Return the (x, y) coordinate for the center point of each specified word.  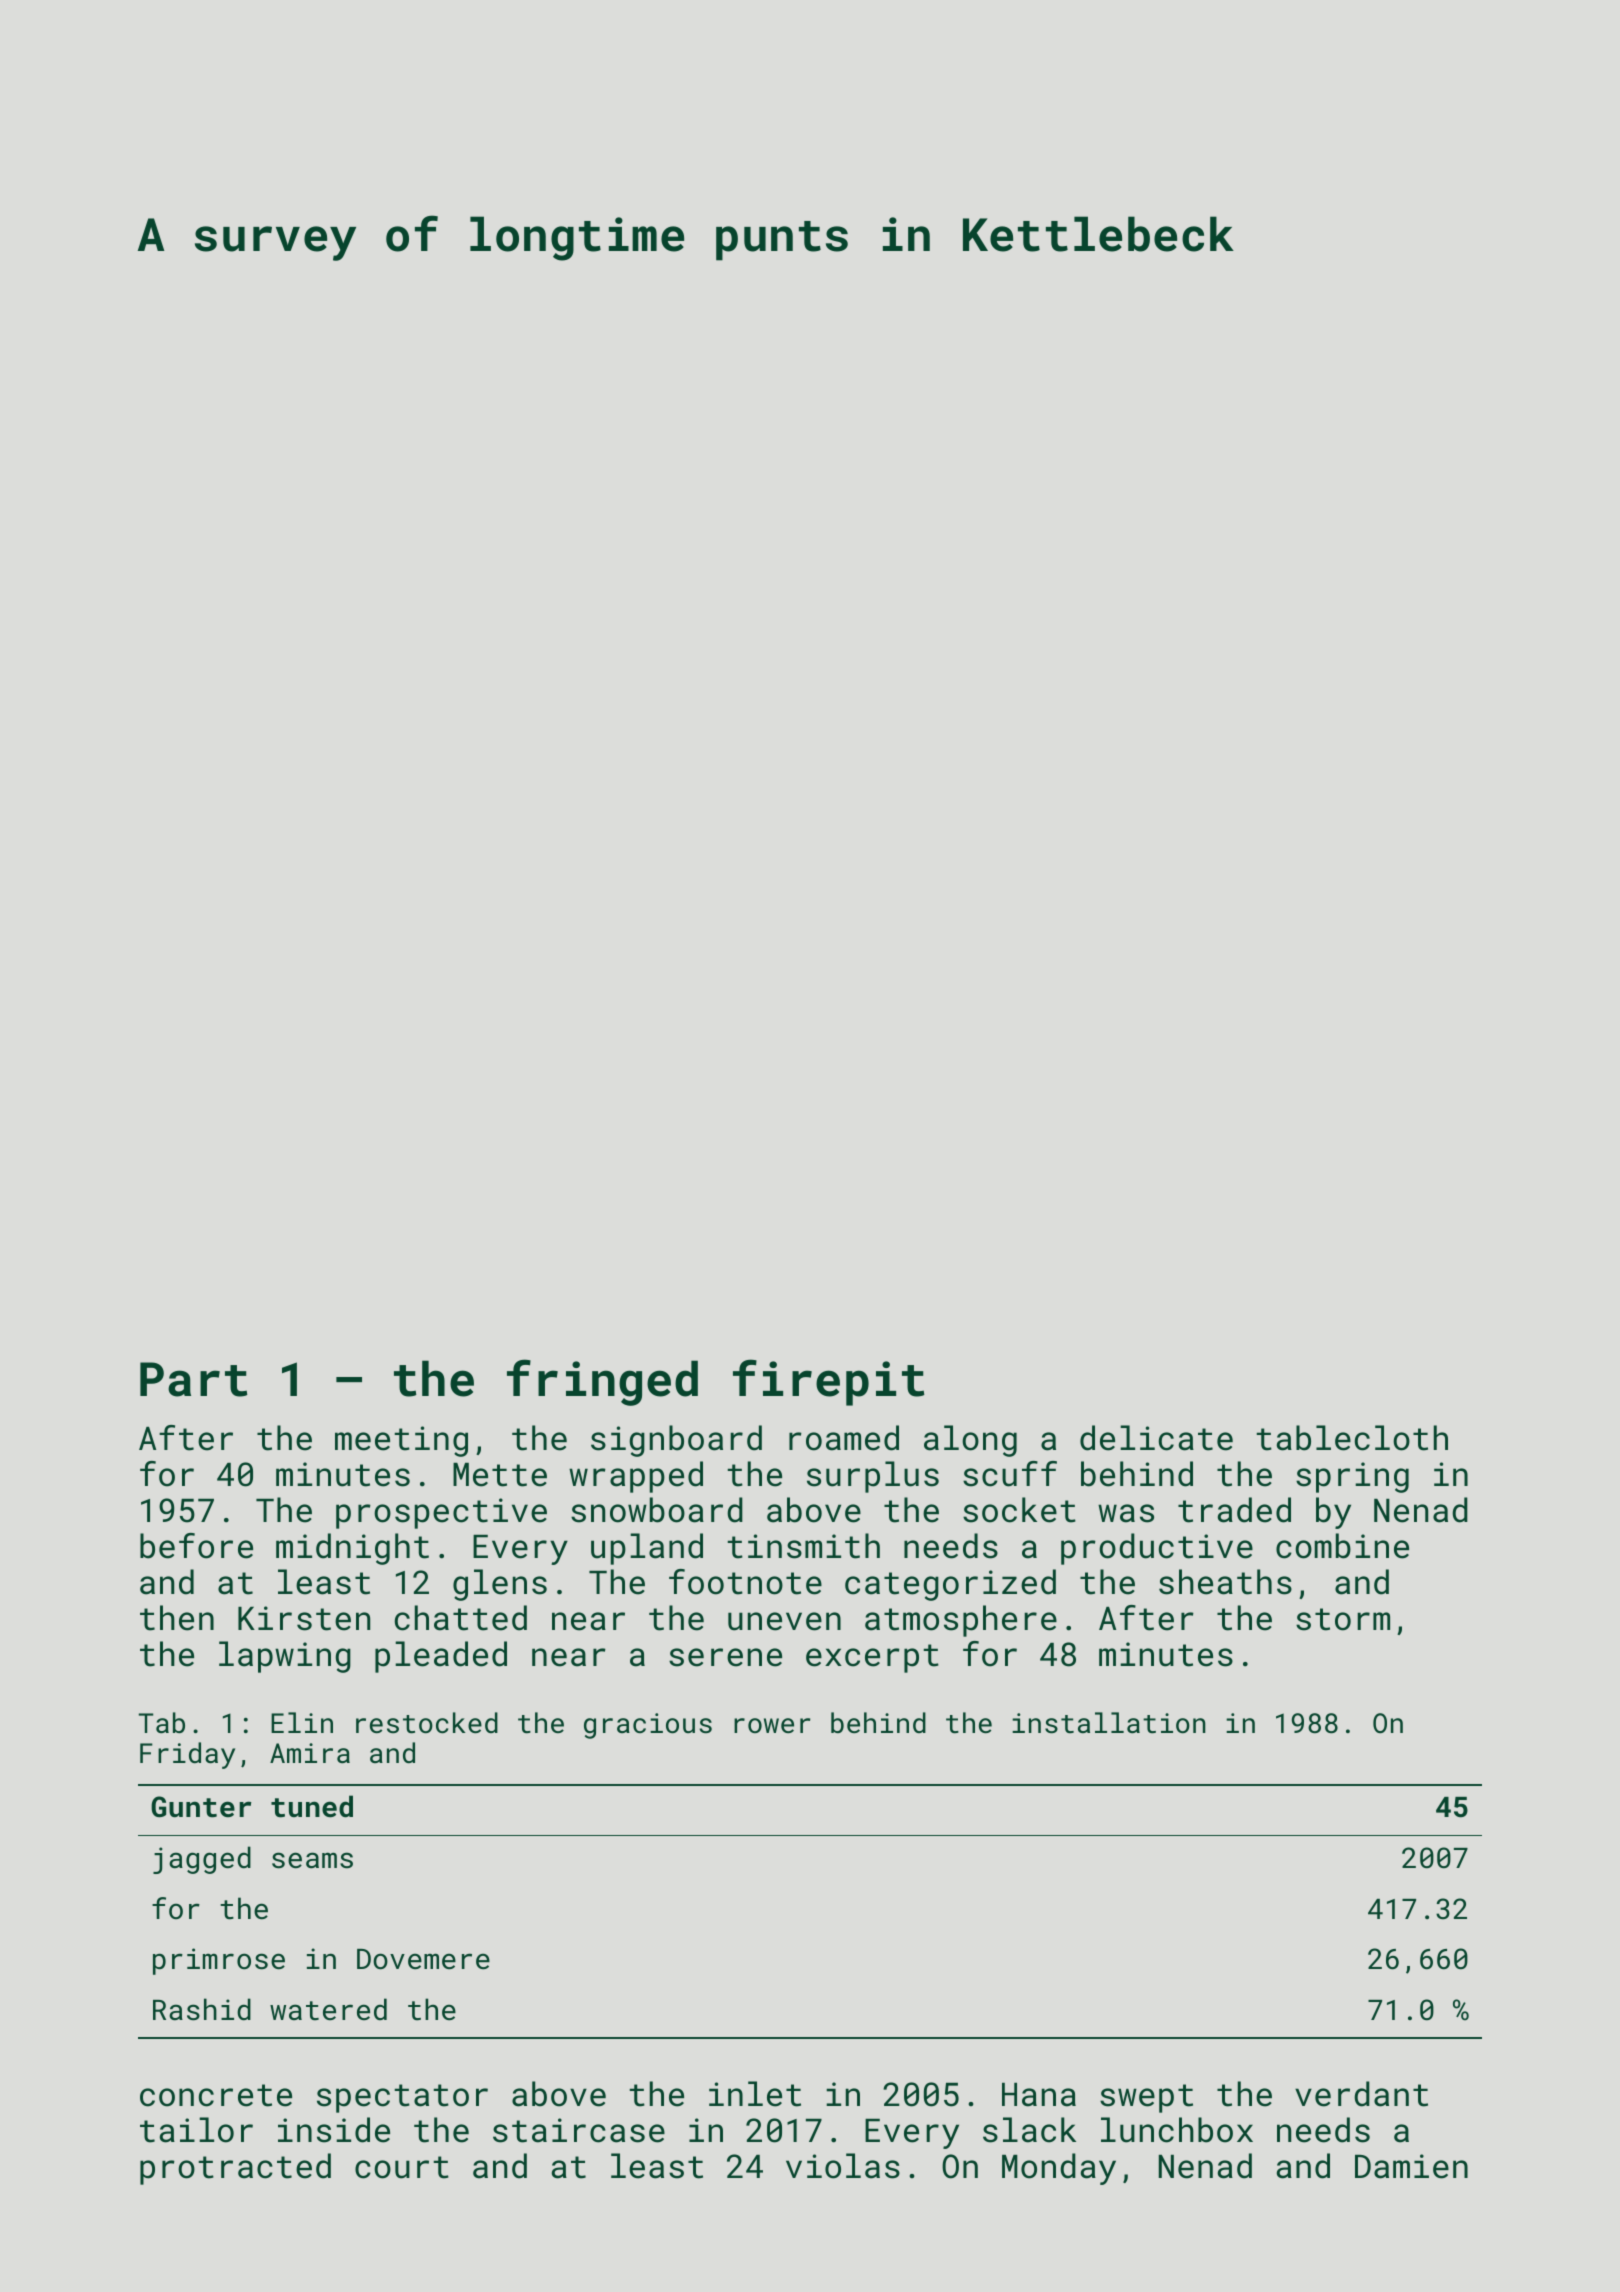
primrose (219, 1961)
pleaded (441, 1657)
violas (843, 2166)
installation (1109, 1722)
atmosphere (961, 1621)
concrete (216, 2095)
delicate (1156, 1438)
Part (193, 1379)
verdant (1361, 2094)
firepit (828, 1382)
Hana (1039, 2095)
